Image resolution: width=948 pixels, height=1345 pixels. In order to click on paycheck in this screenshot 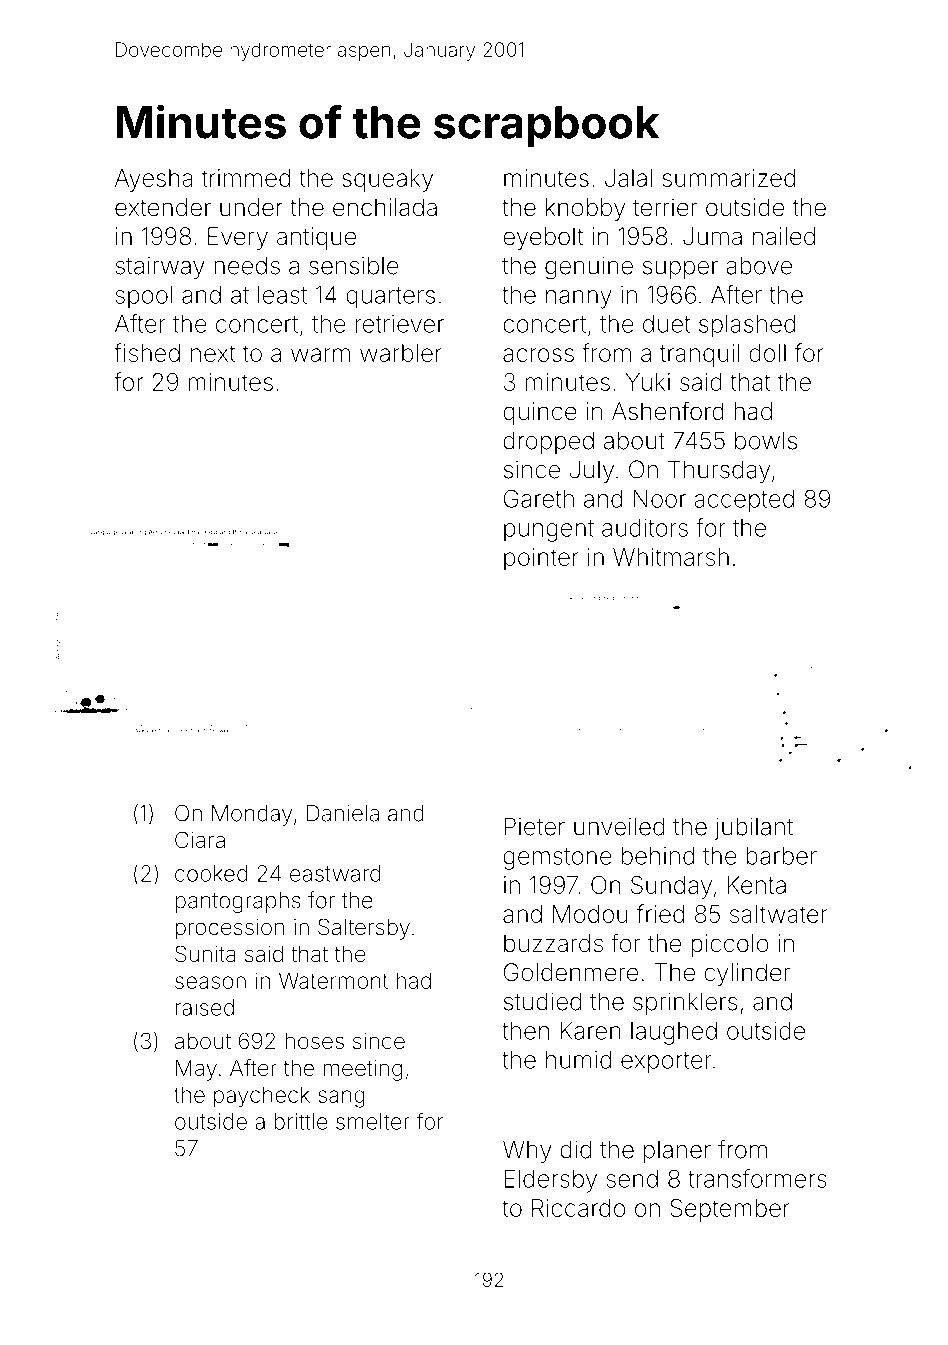, I will do `click(262, 1097)`.
